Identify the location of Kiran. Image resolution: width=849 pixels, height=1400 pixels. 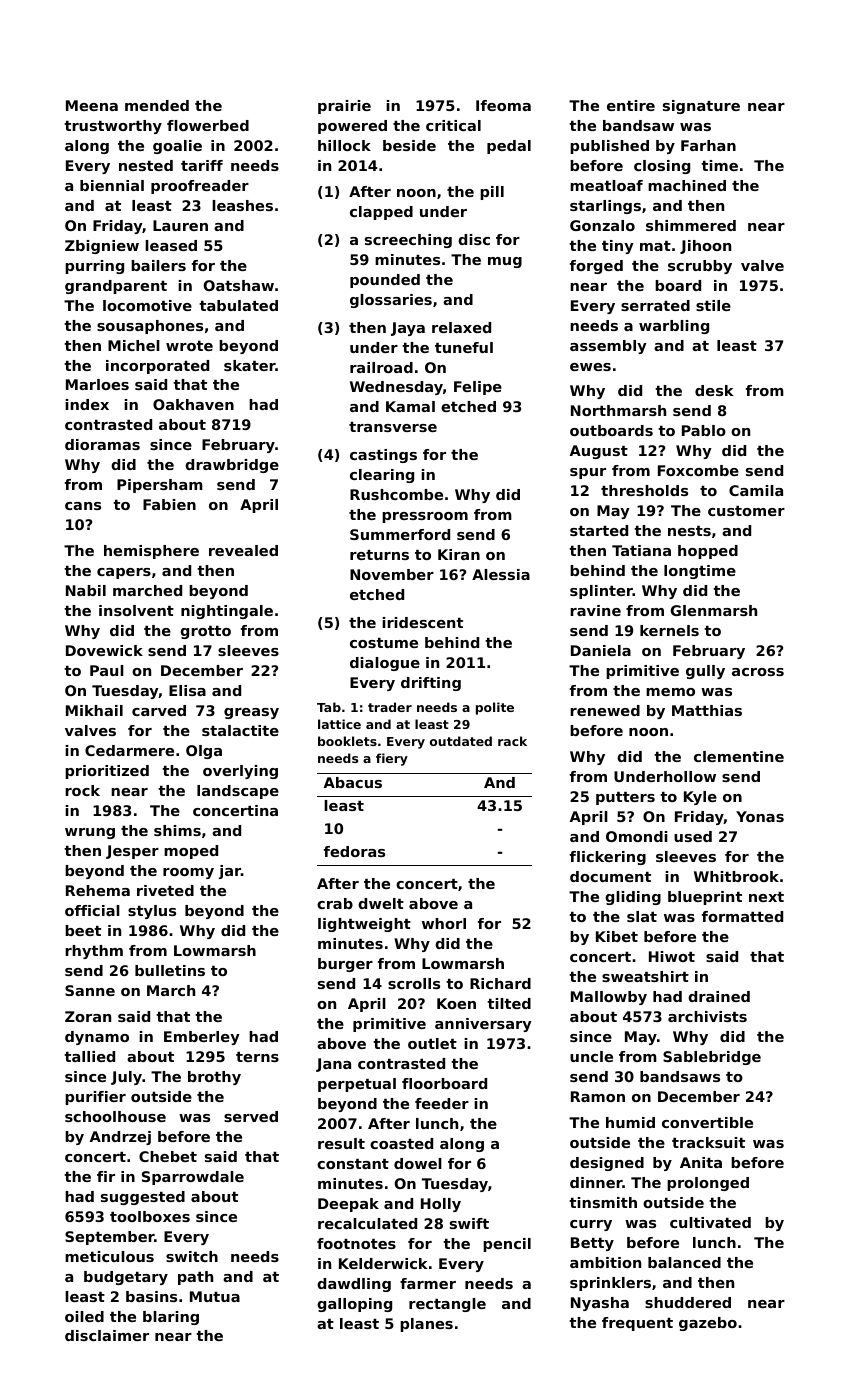
(459, 554).
